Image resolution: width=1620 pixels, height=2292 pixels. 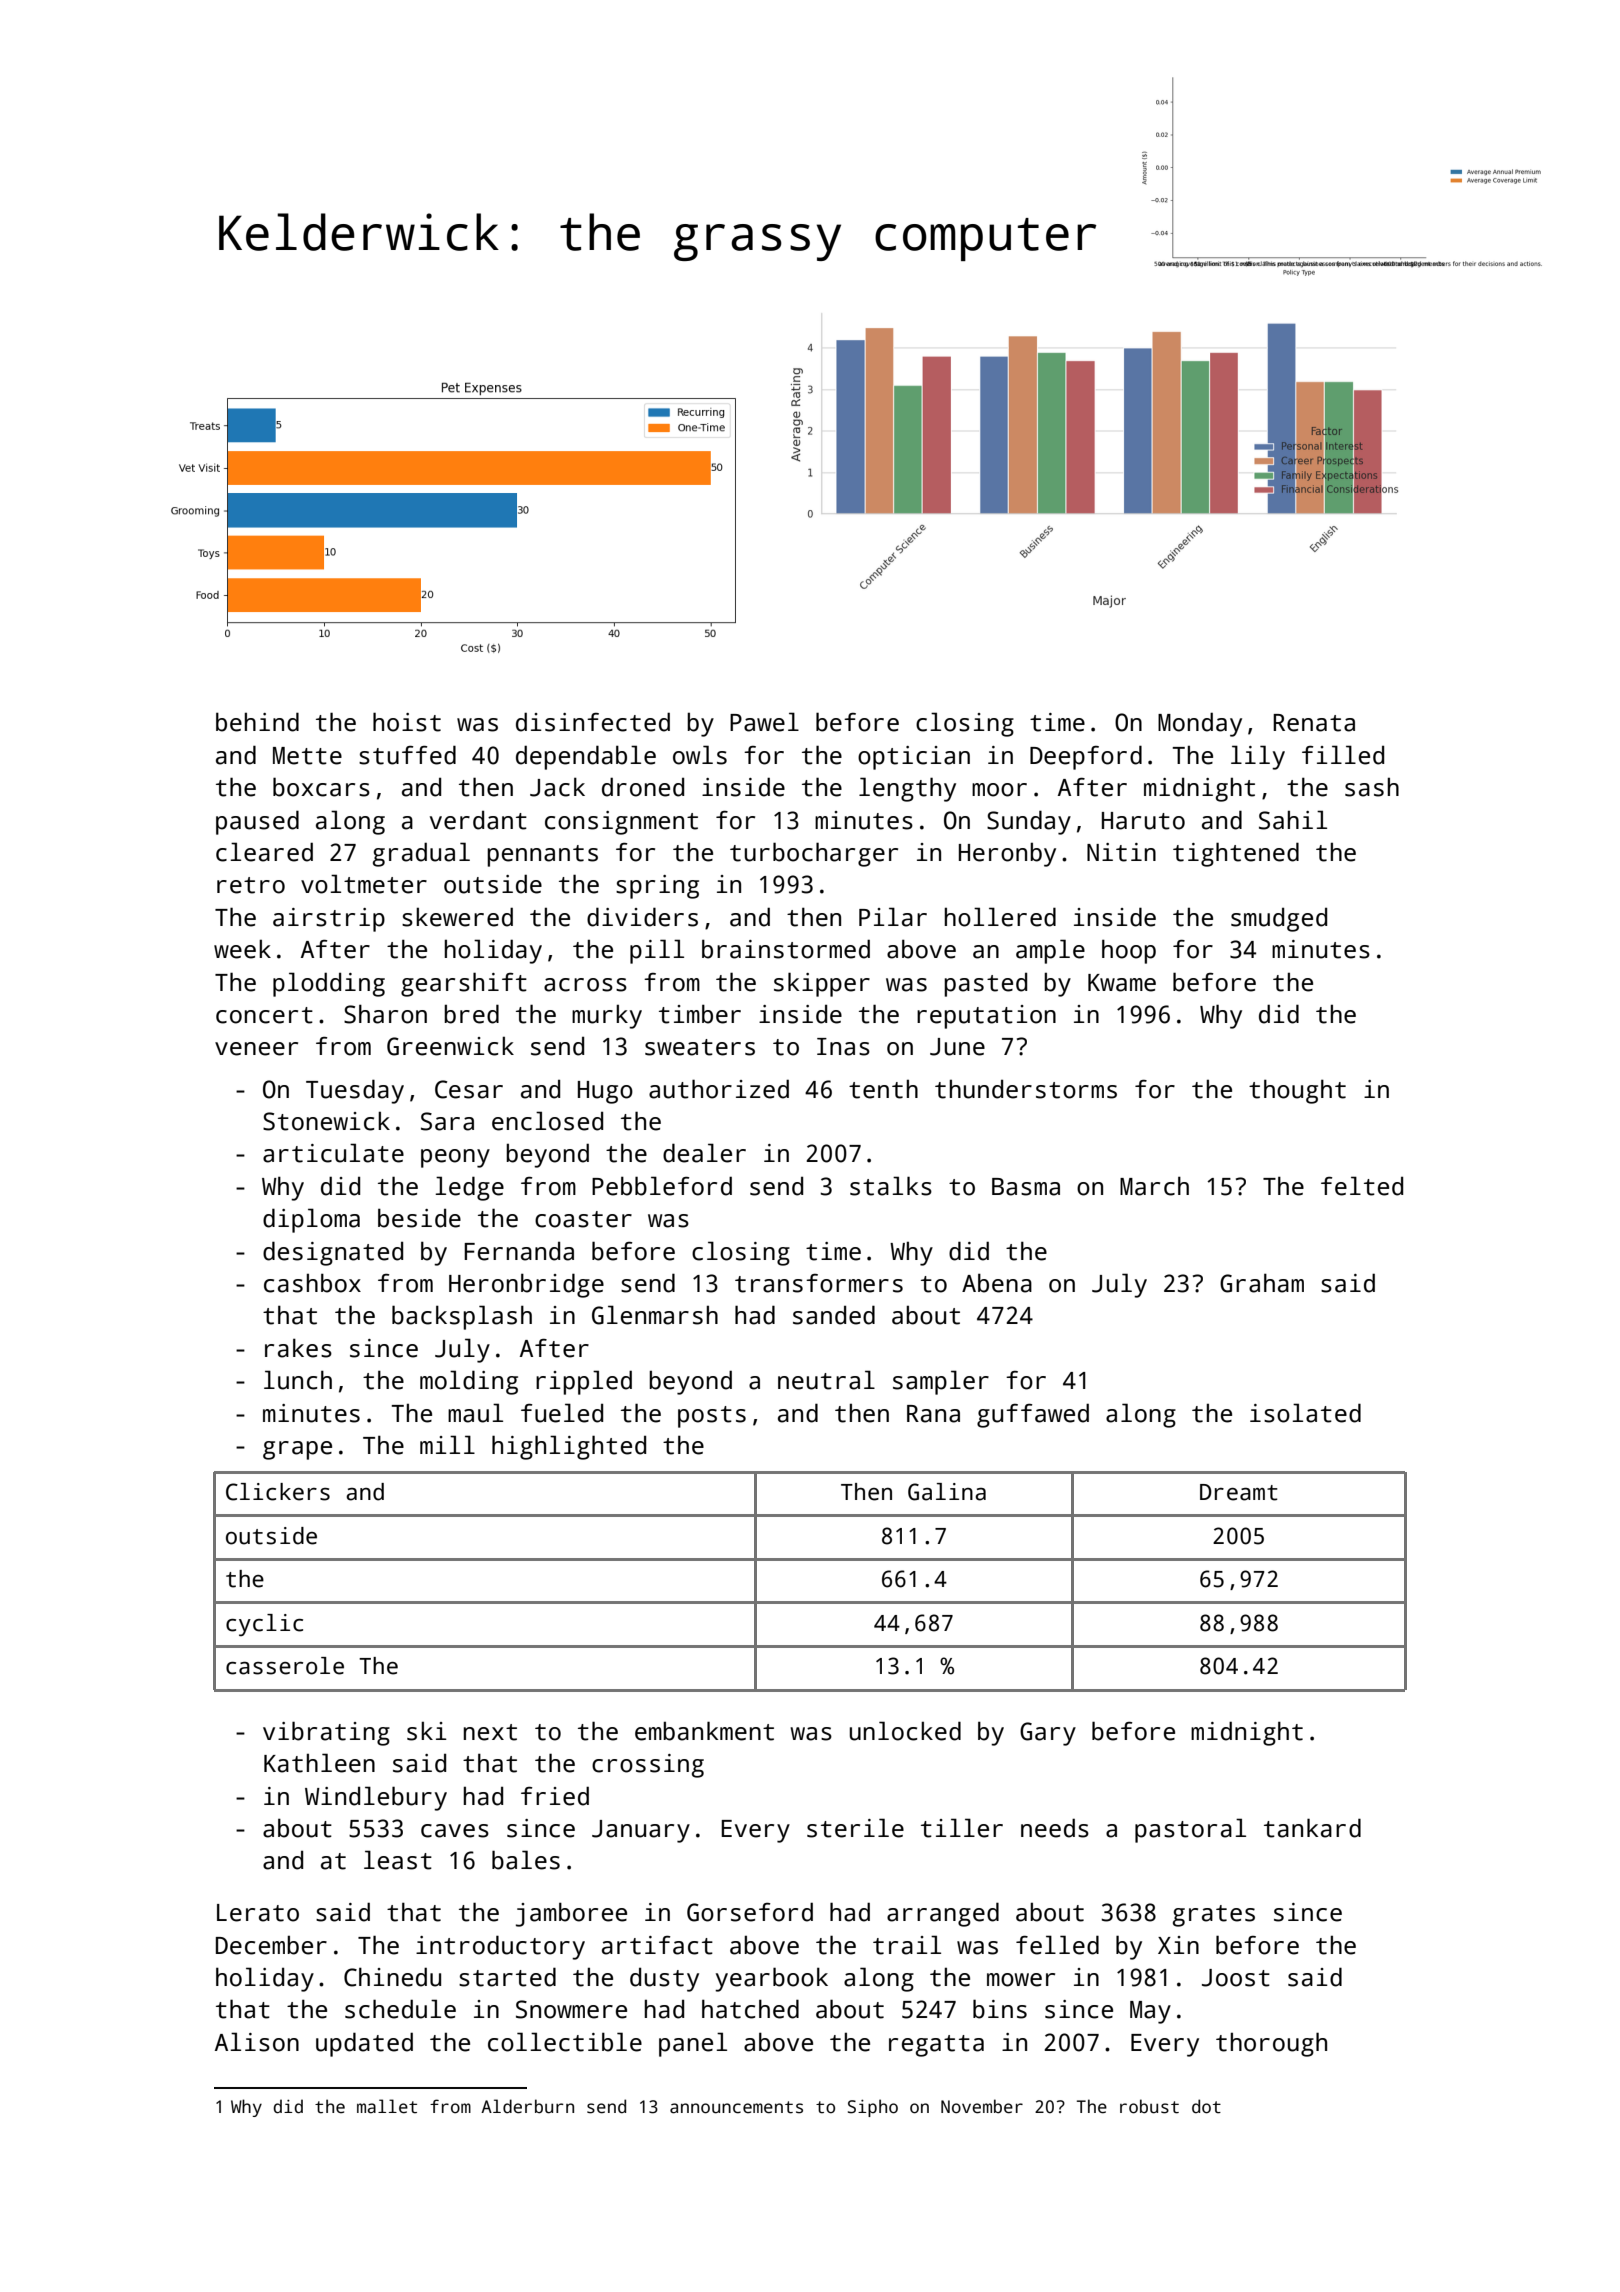 I want to click on isolated, so click(x=1305, y=1413).
